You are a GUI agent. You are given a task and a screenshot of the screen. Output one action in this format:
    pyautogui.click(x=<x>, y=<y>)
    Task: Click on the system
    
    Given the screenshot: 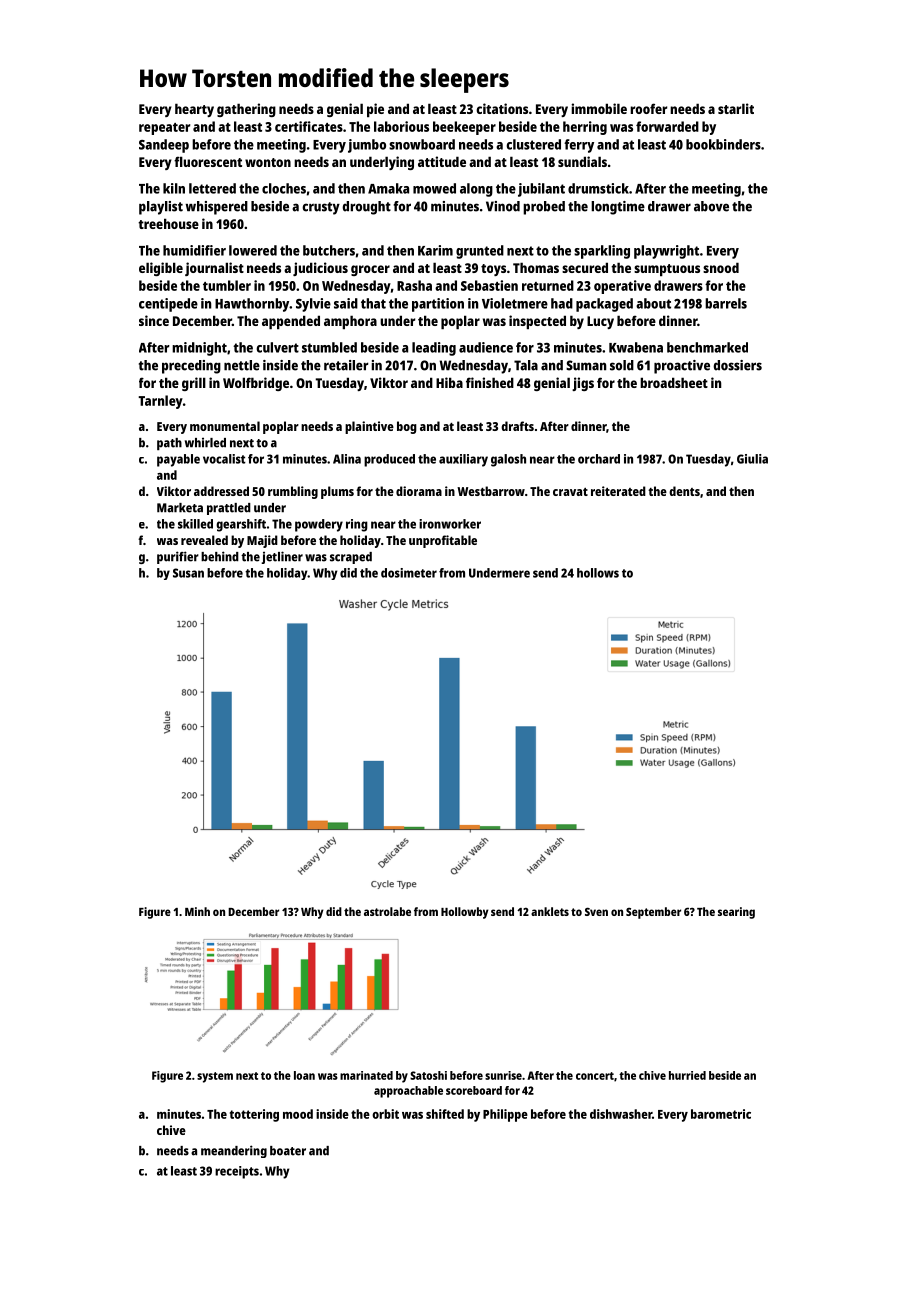 What is the action you would take?
    pyautogui.click(x=215, y=1077)
